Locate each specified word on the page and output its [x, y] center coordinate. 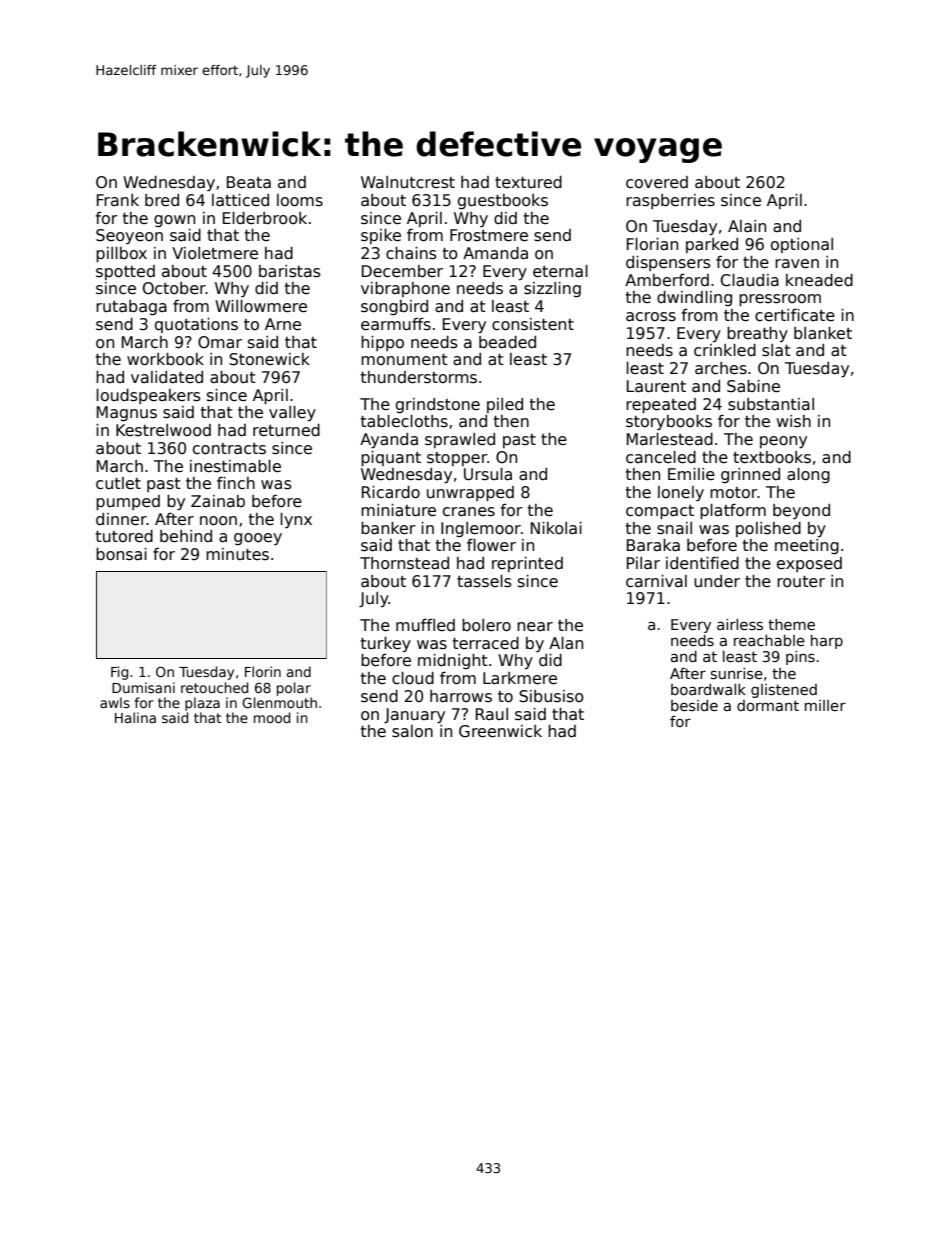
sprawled [460, 440]
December [402, 271]
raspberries [670, 201]
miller [825, 705]
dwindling [694, 298]
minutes [237, 554]
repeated [661, 405]
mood [272, 717]
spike [381, 236]
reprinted [527, 564]
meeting [807, 546]
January [414, 716]
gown [174, 221]
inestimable [235, 466]
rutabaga [131, 307]
